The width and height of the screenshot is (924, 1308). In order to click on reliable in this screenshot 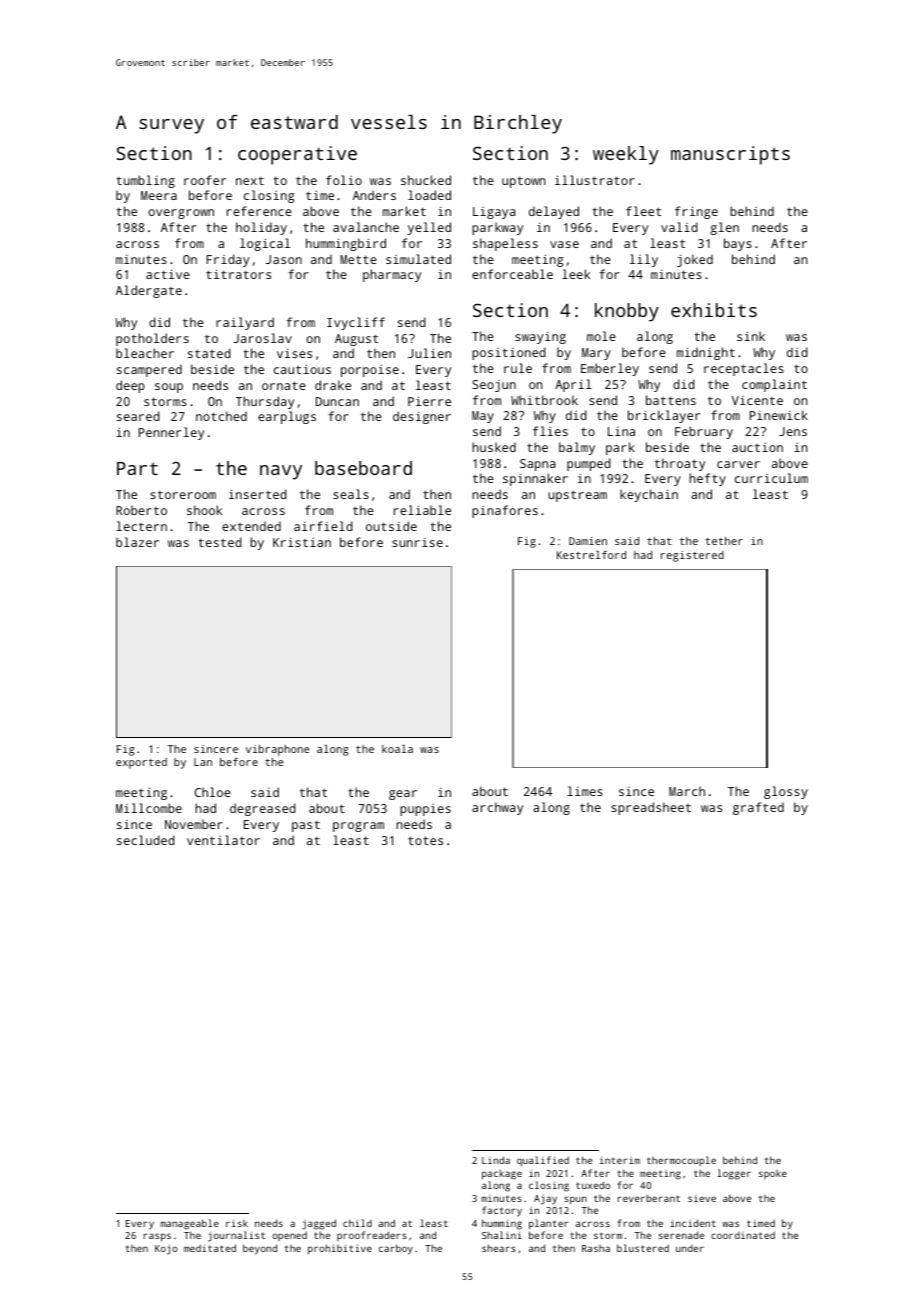, I will do `click(422, 510)`.
